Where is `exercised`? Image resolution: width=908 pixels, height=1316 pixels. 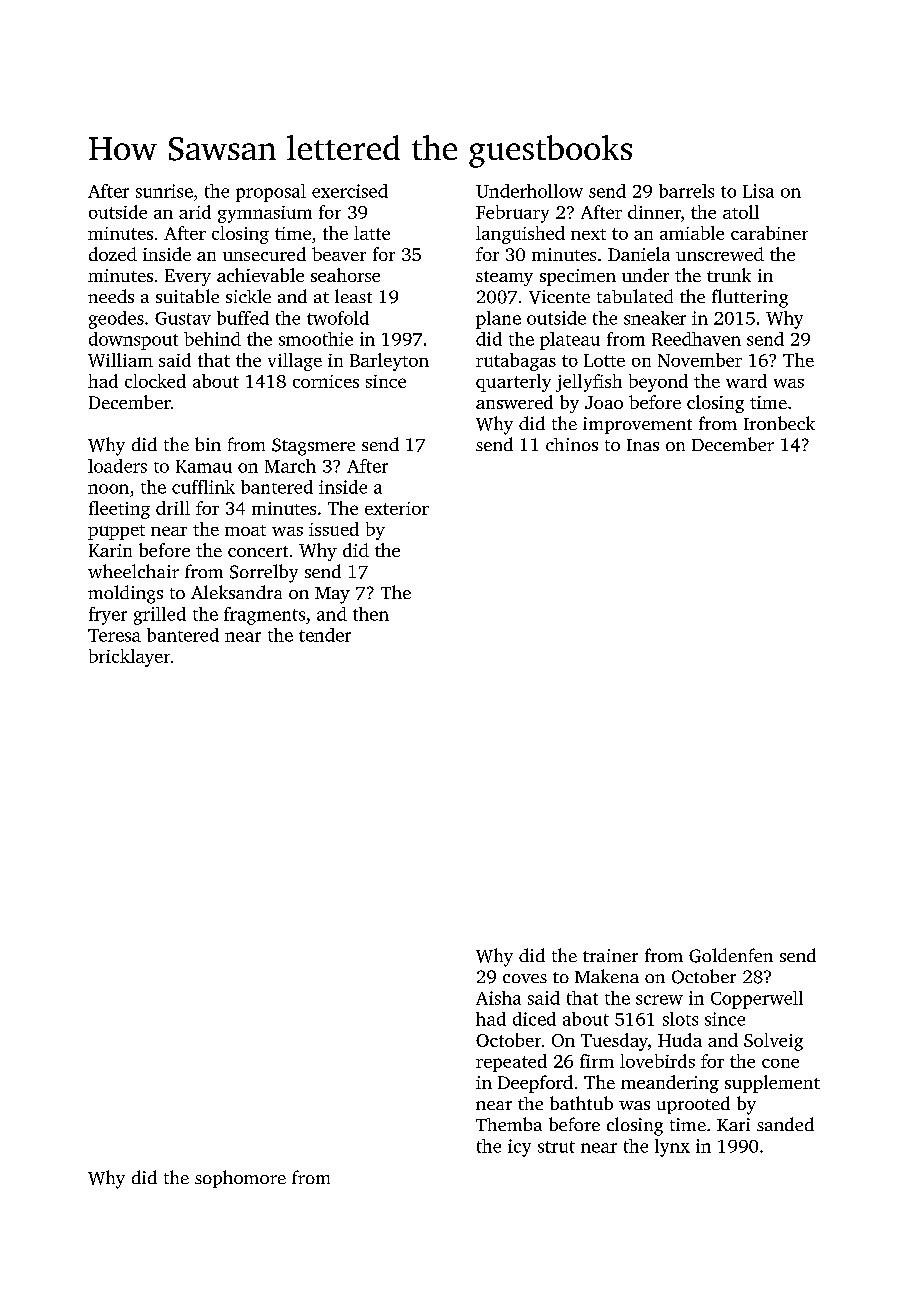
exercised is located at coordinates (350, 191).
